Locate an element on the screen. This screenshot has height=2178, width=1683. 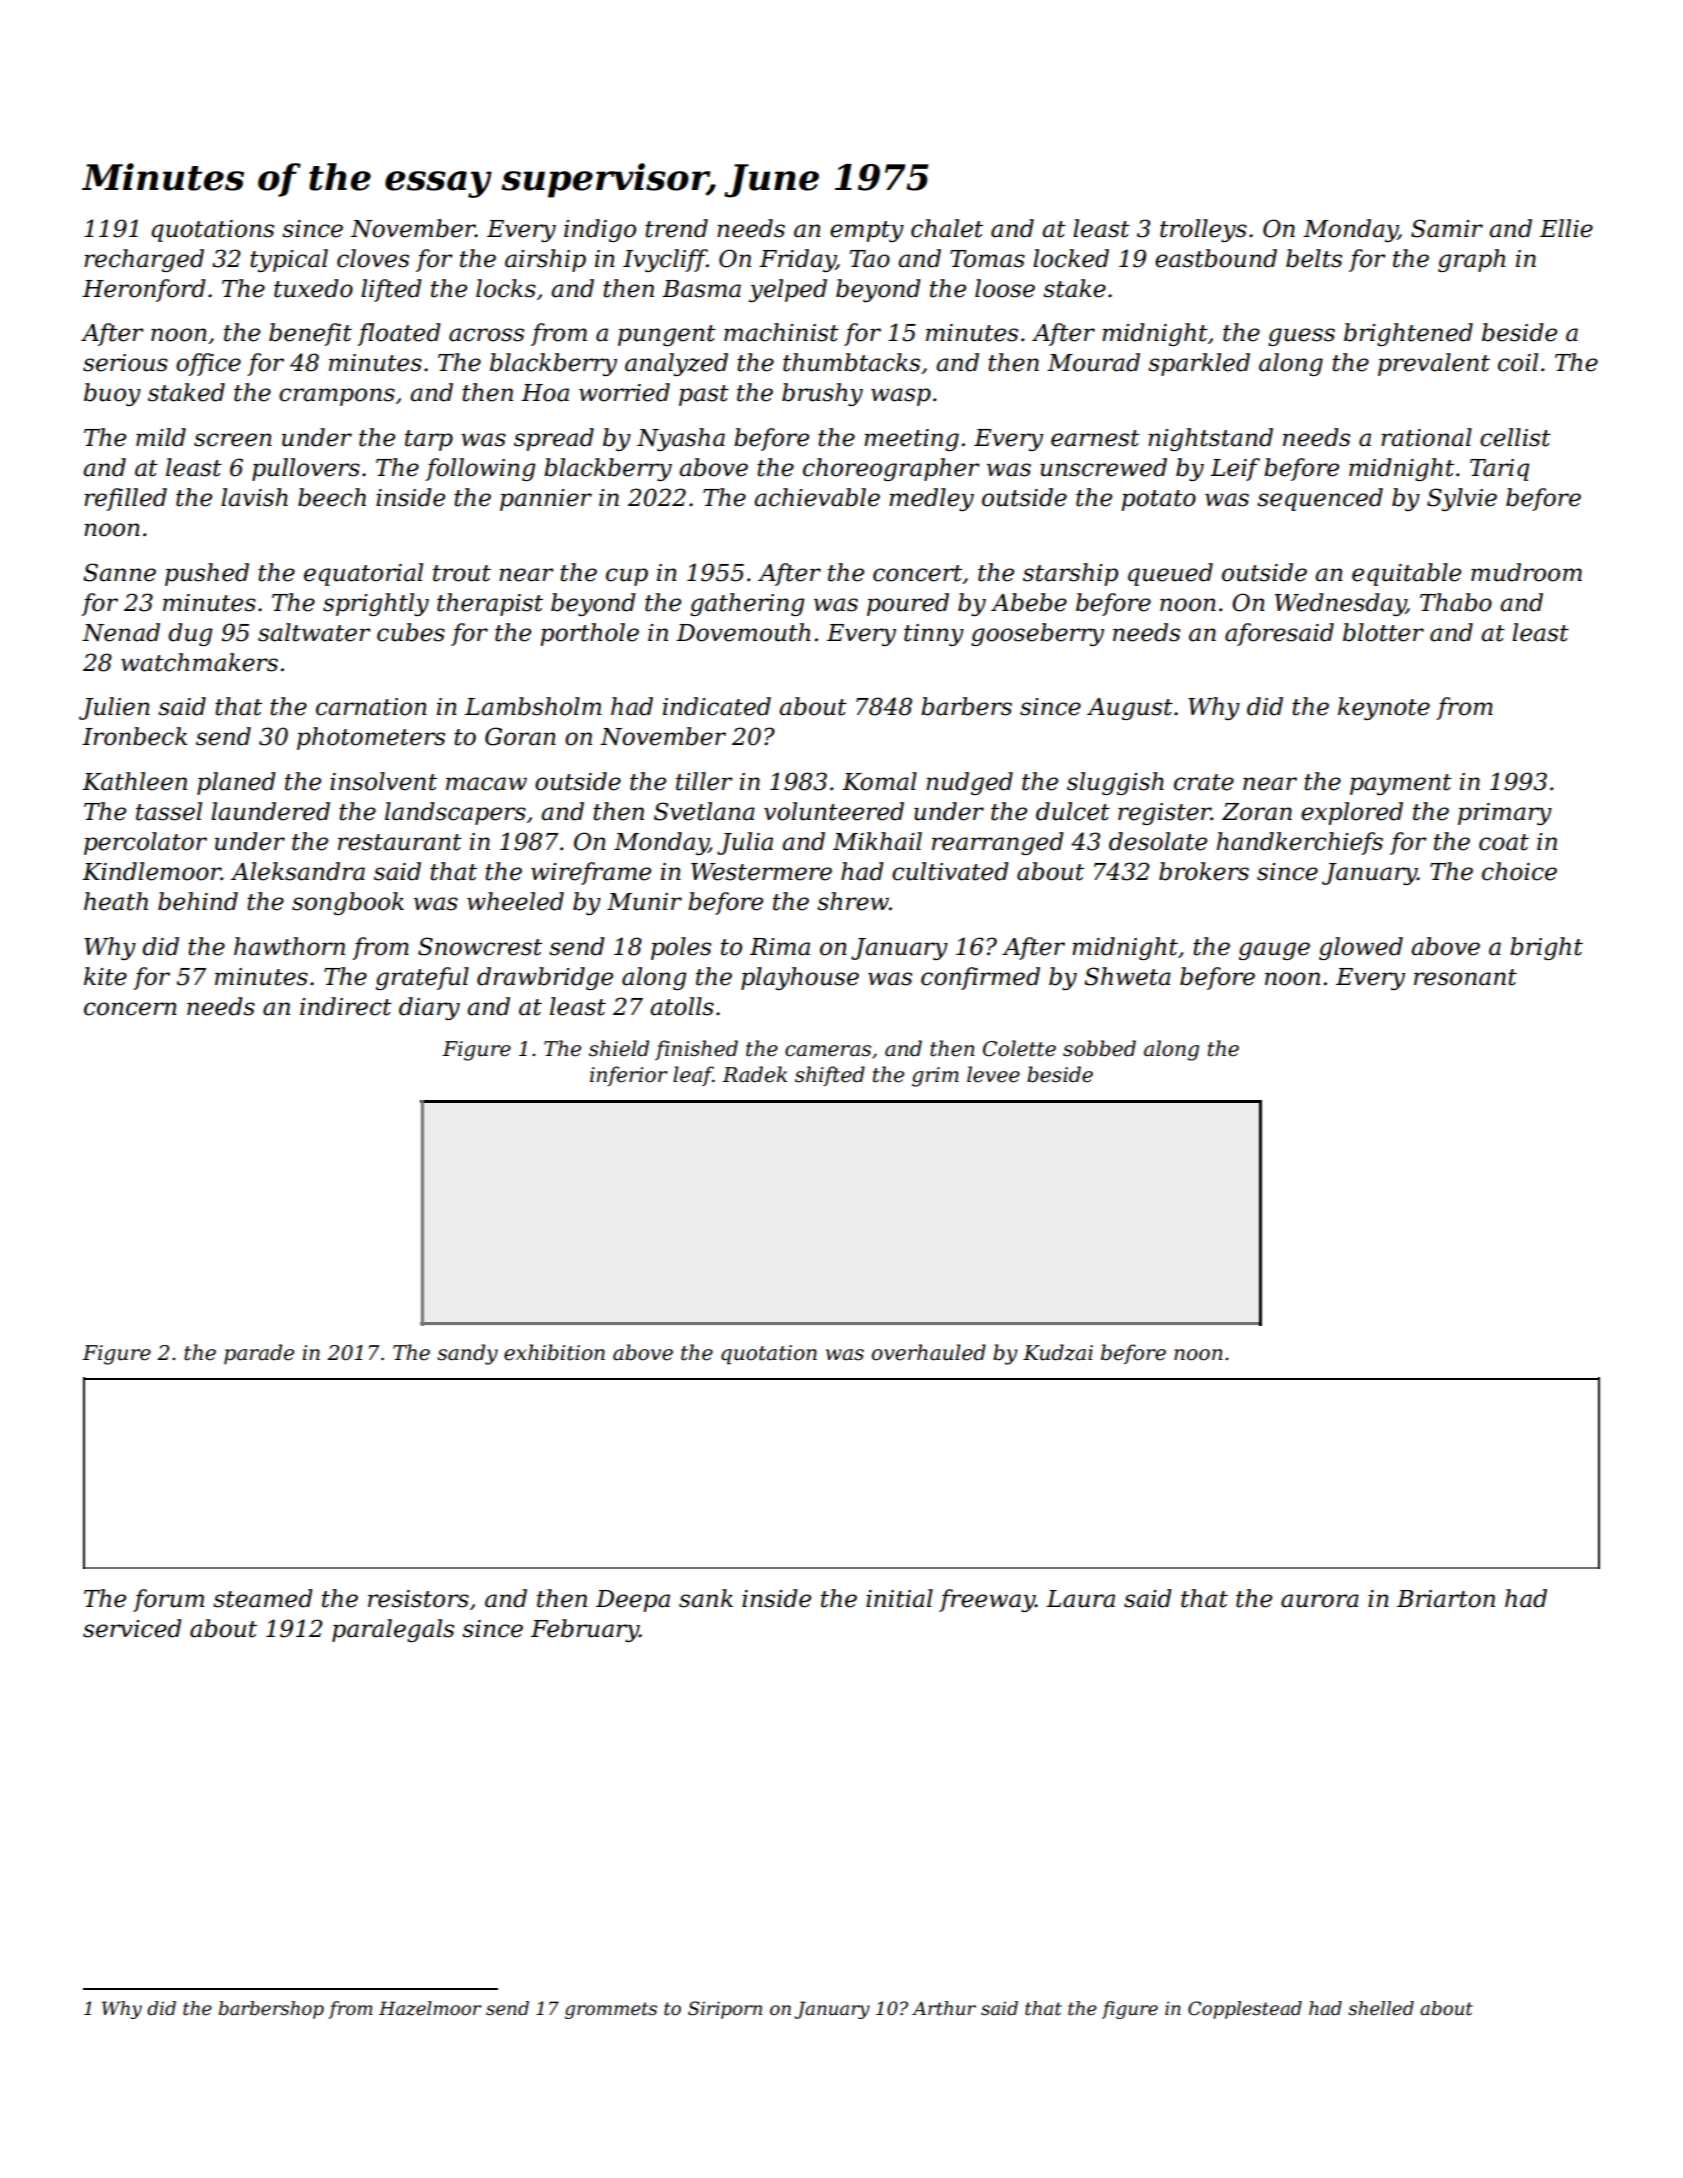
floated is located at coordinates (399, 334).
